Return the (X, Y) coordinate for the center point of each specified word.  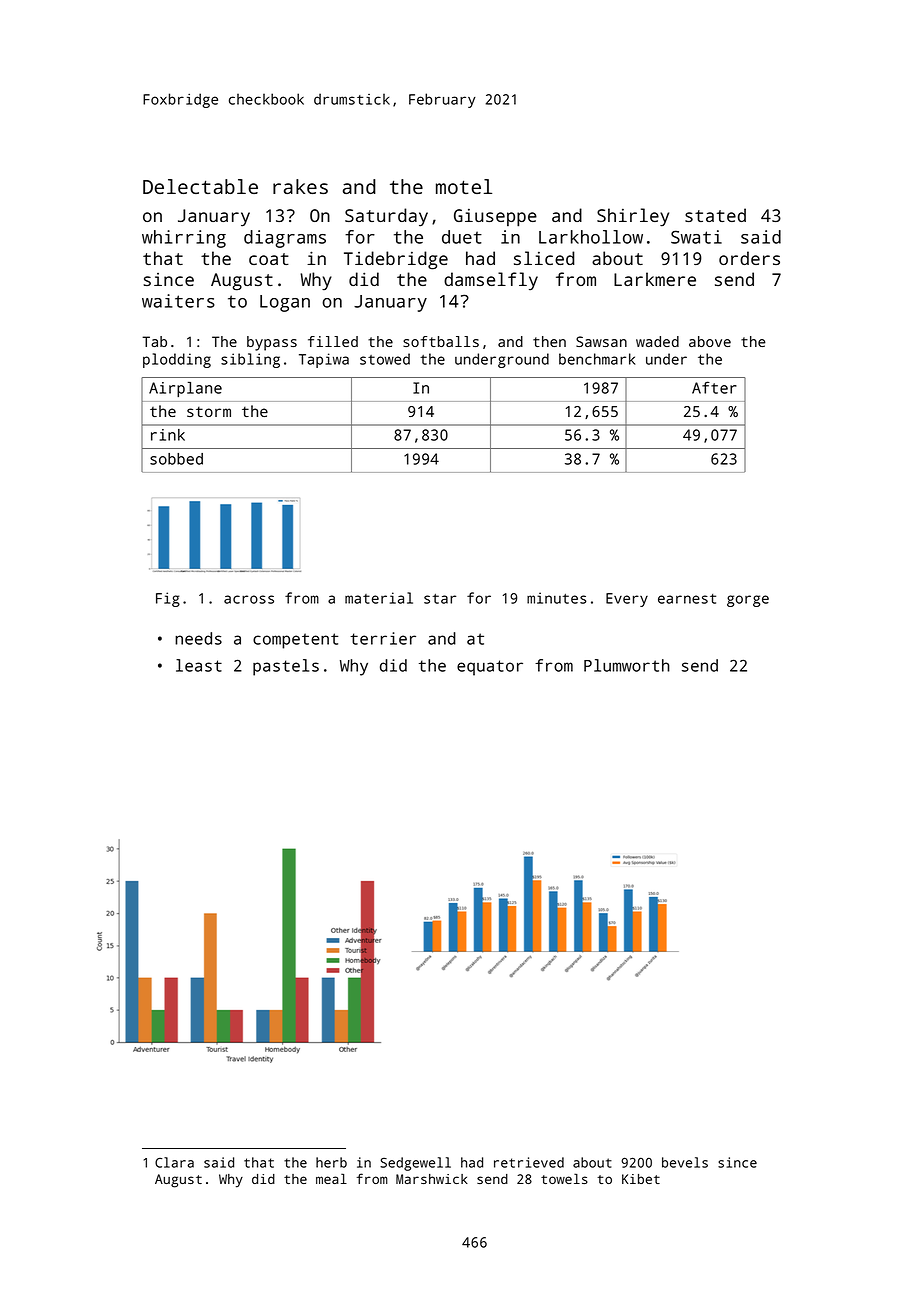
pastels (286, 667)
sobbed (176, 459)
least (199, 665)
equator (490, 668)
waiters (178, 301)
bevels (685, 1162)
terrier (383, 638)
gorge (748, 601)
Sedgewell (415, 1164)
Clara (174, 1162)
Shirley (633, 217)
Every (627, 600)
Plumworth (627, 665)
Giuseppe (495, 218)
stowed (385, 359)
